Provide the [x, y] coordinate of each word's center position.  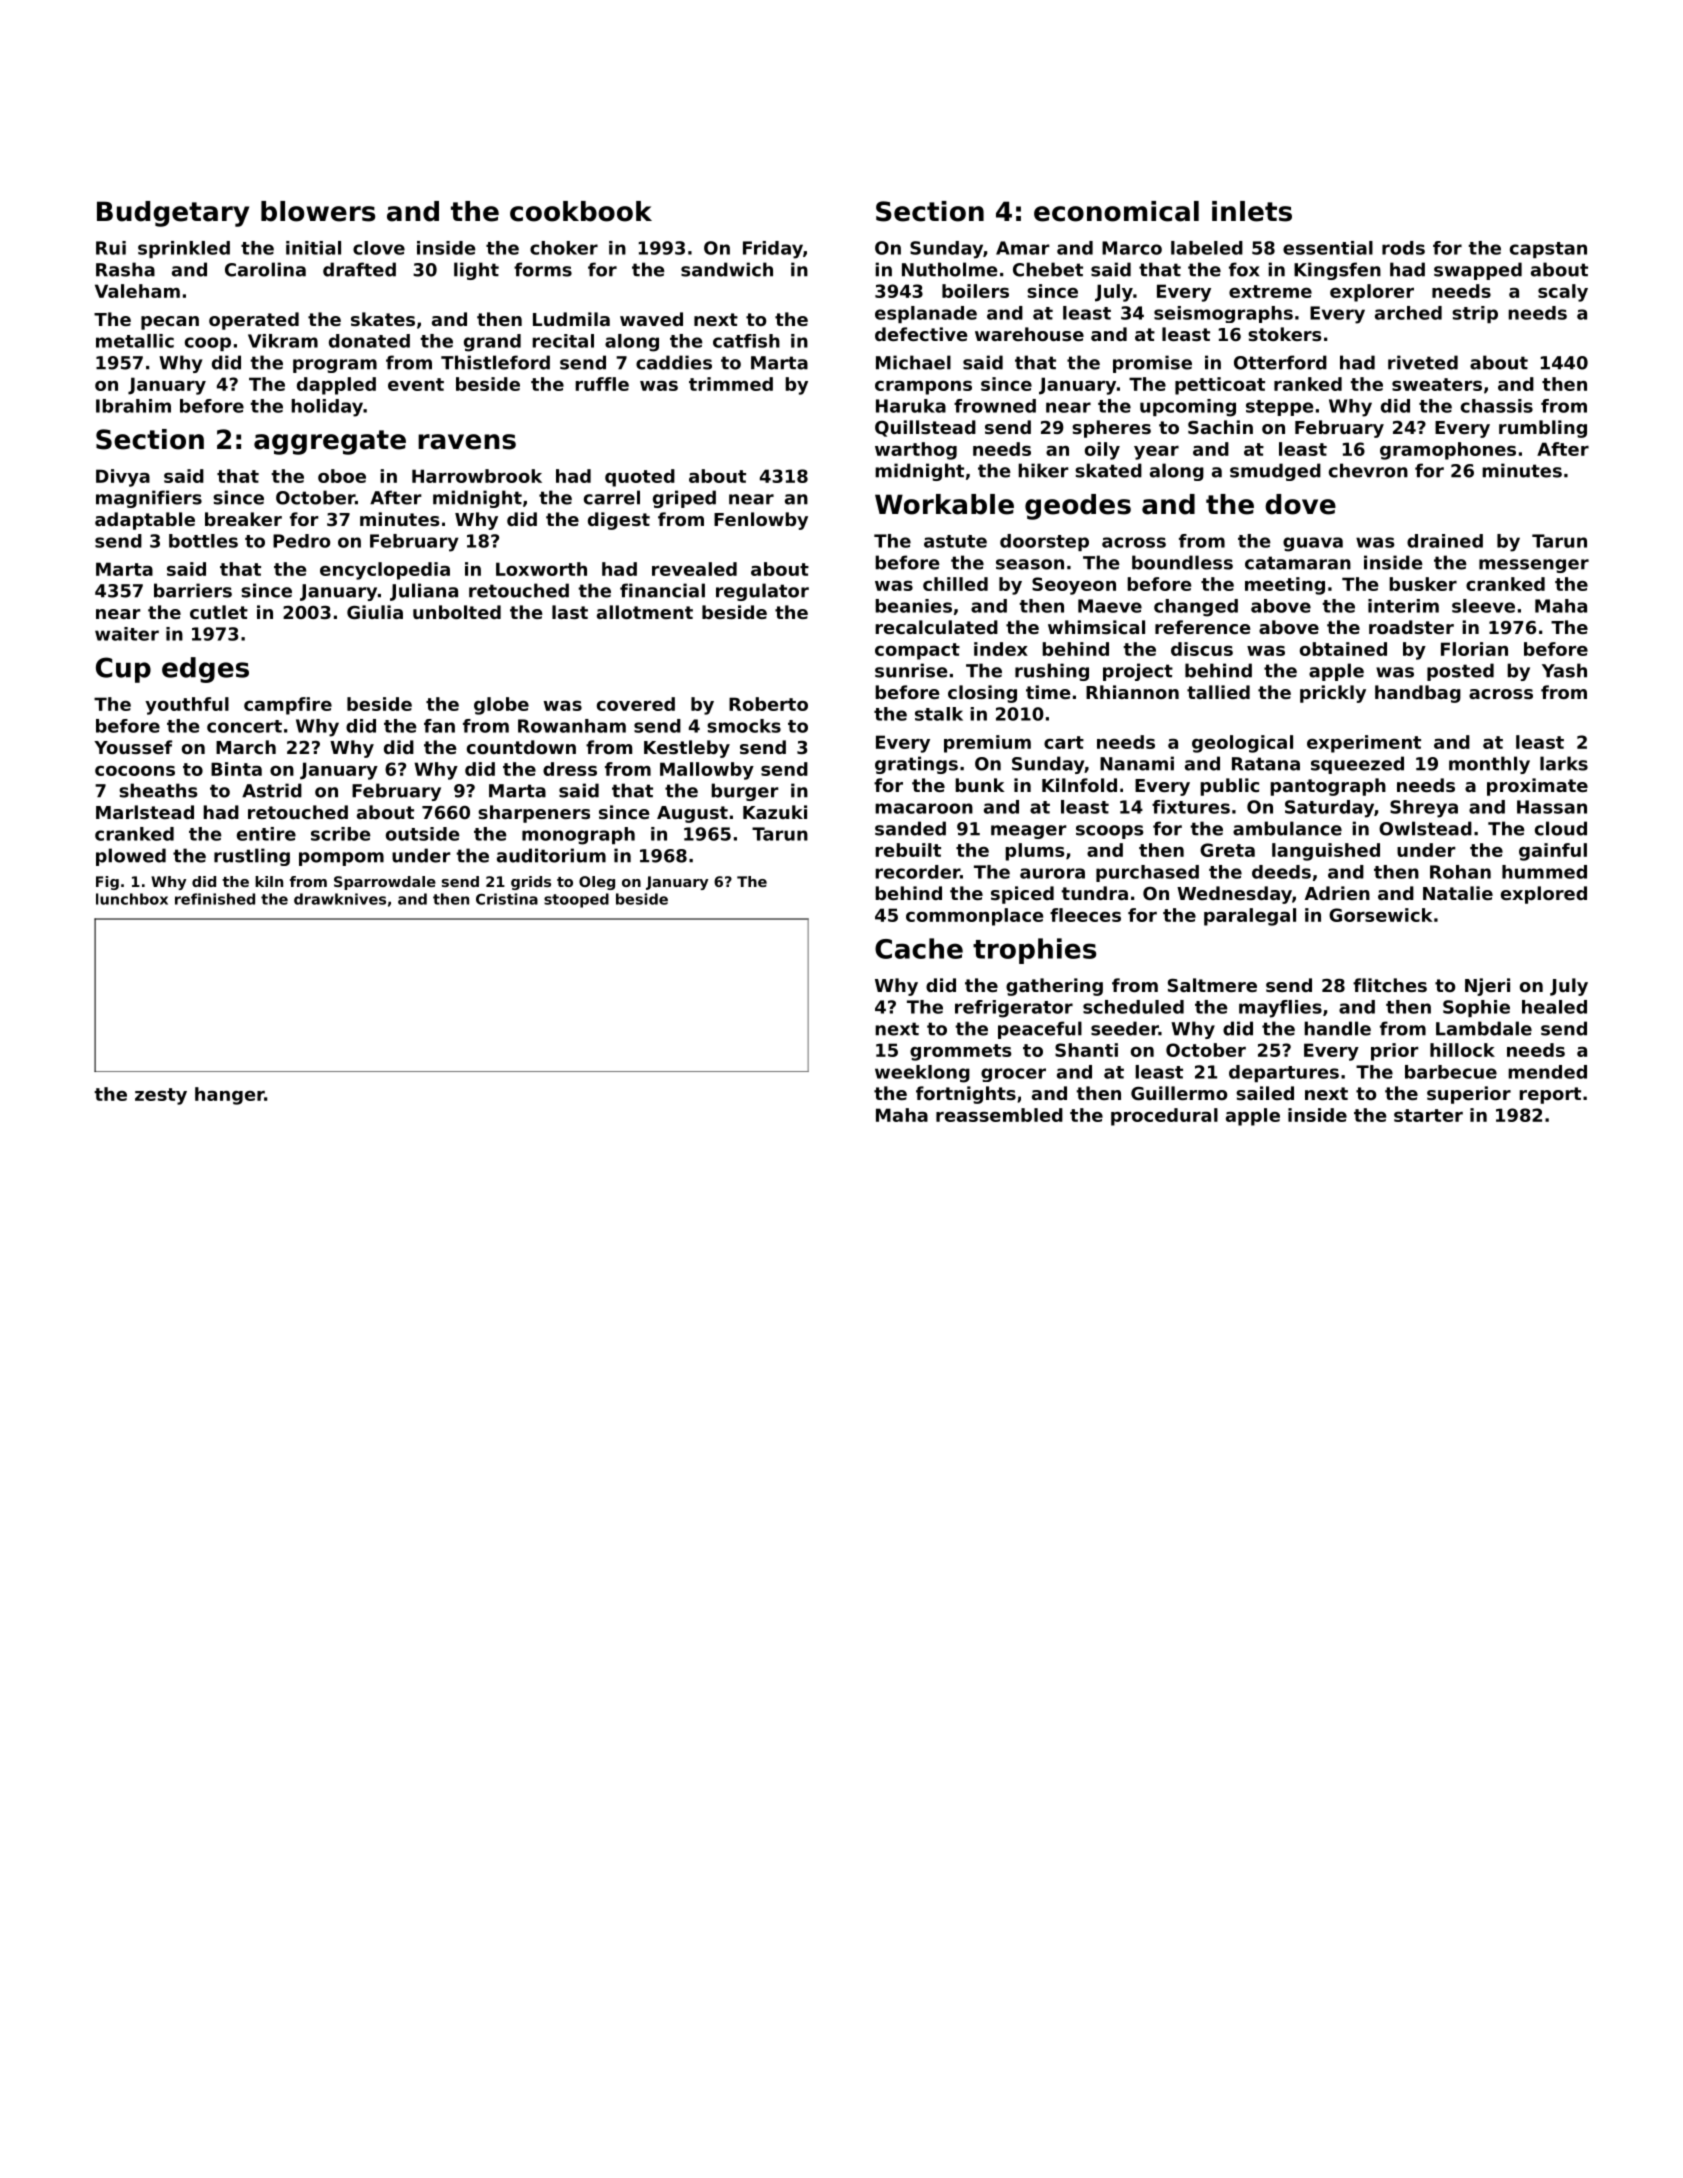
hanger [230, 1096]
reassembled [999, 1115]
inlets [1252, 211]
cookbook [581, 211]
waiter [127, 634]
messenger [1534, 566]
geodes [1078, 507]
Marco [1132, 248]
